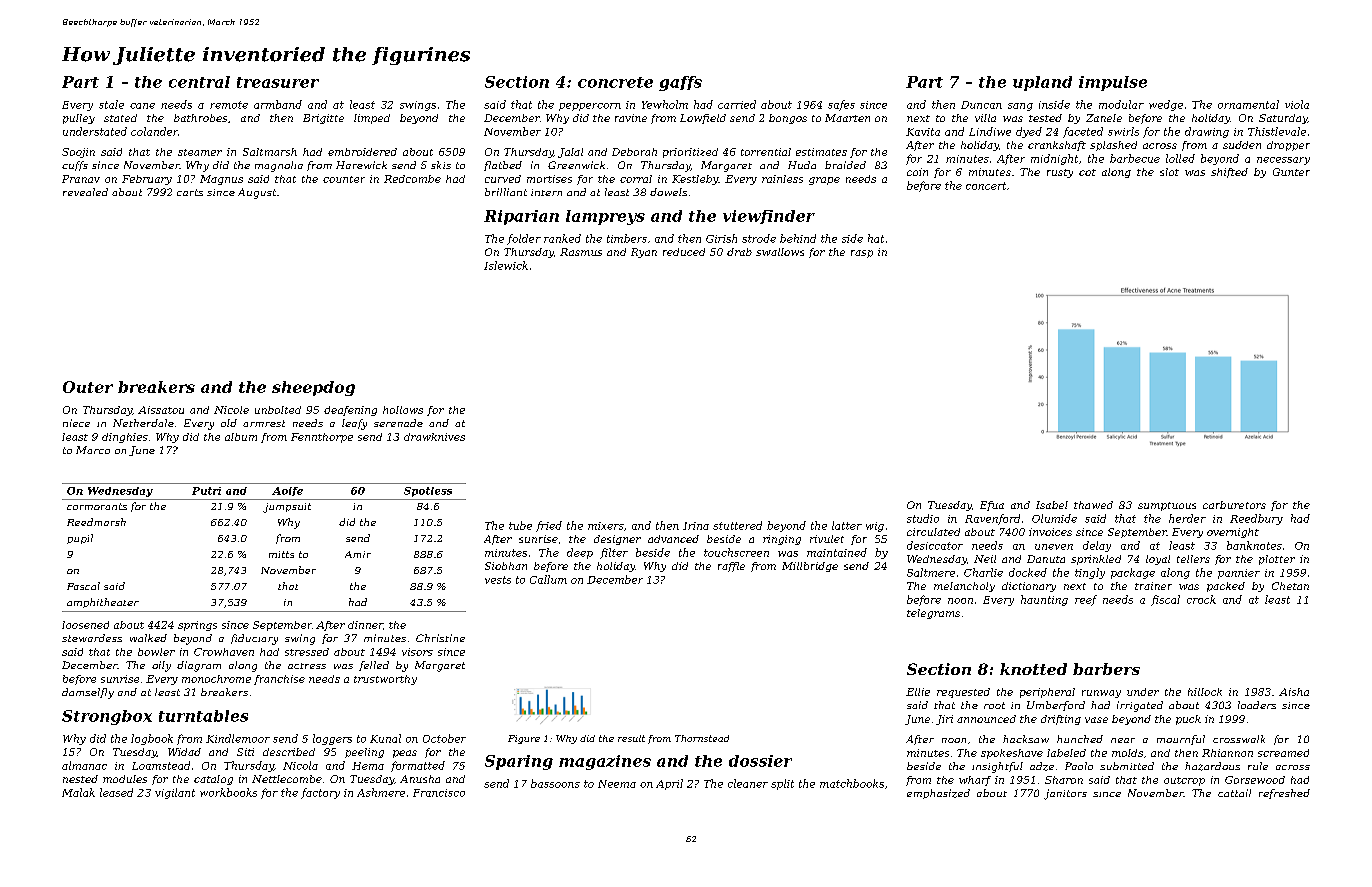 The image size is (1372, 887). I want to click on pupil, so click(80, 539).
